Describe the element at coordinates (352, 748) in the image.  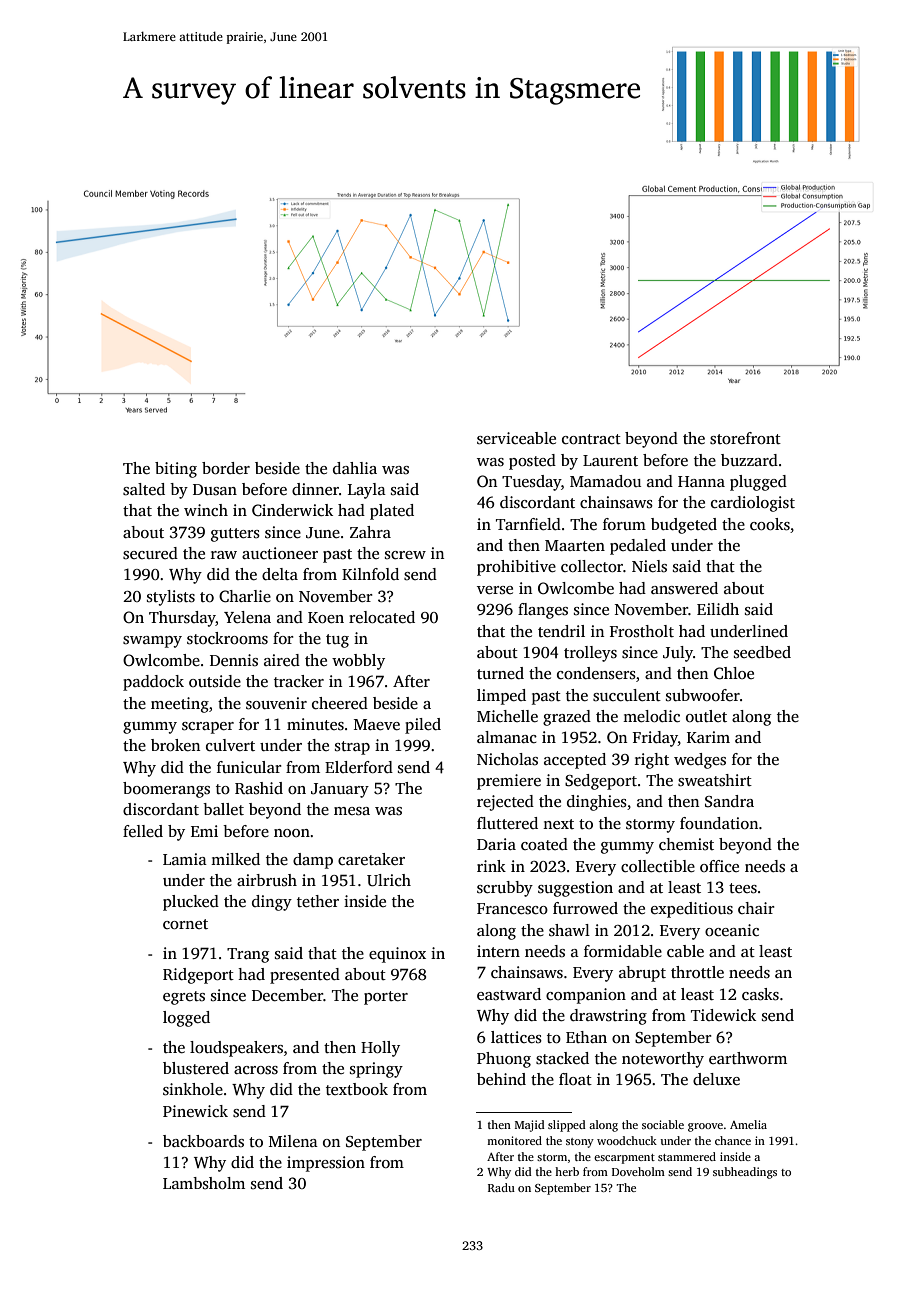
I see `strap` at that location.
